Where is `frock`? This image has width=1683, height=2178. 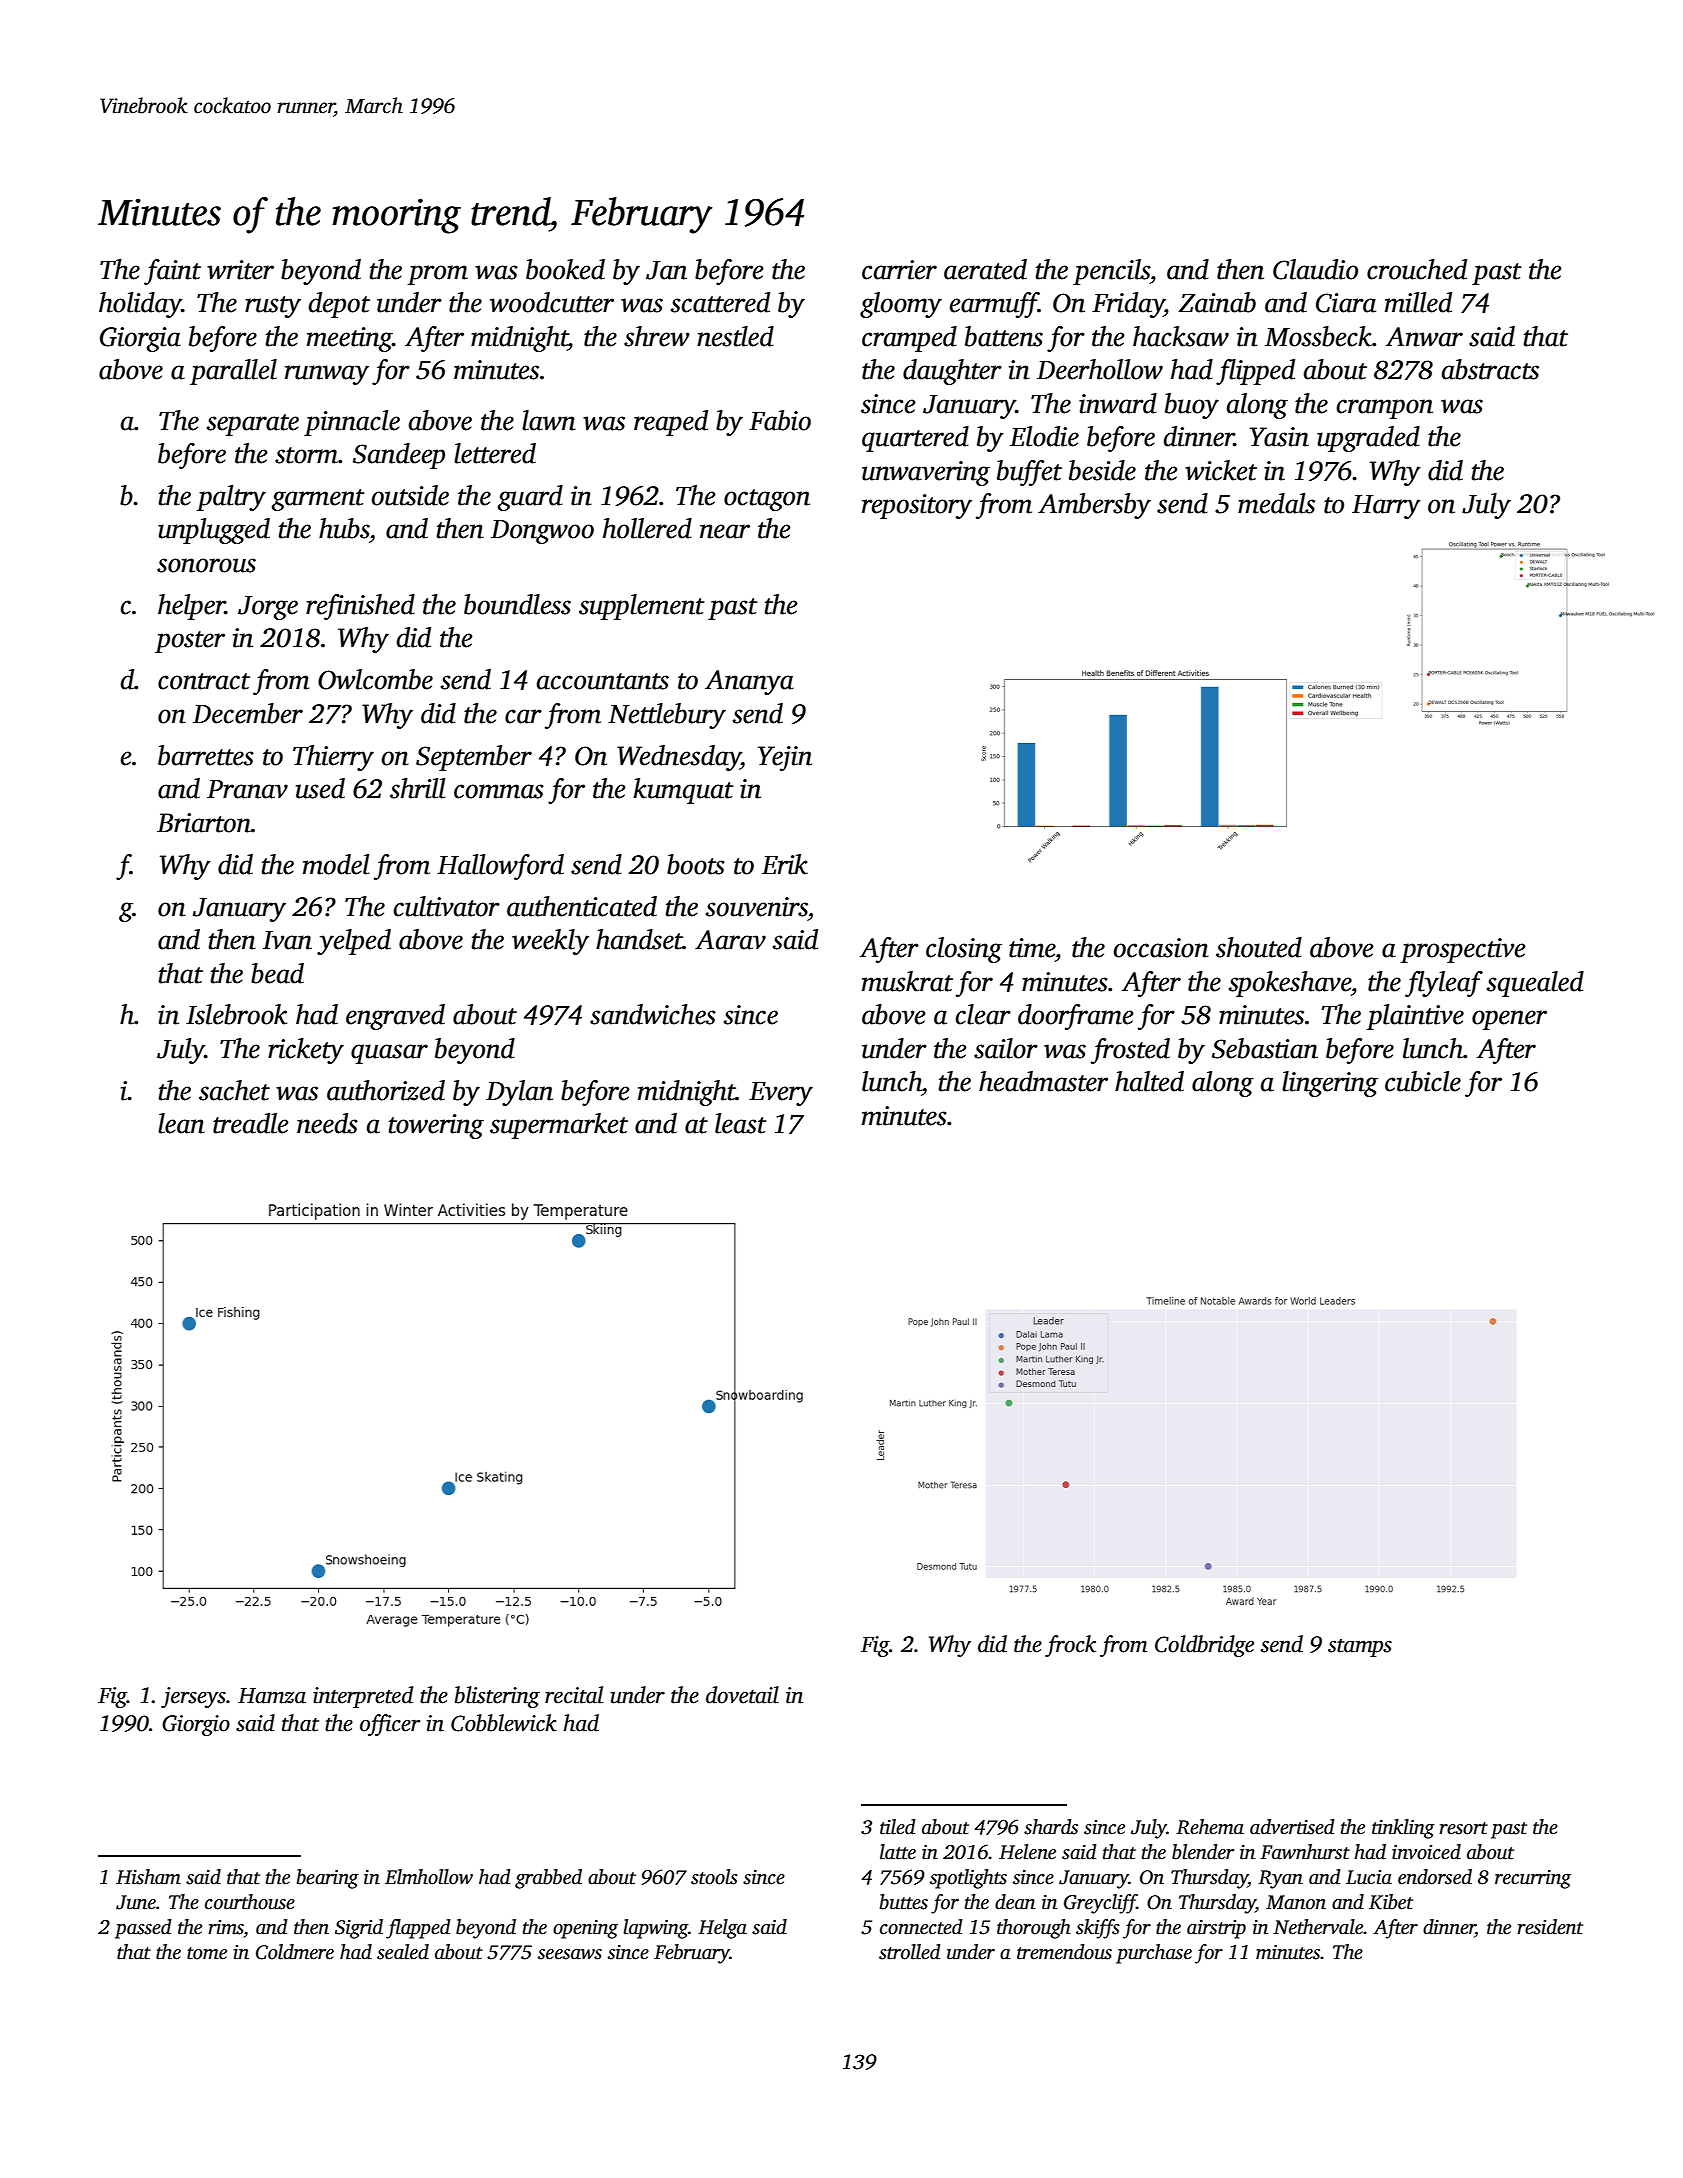 frock is located at coordinates (1070, 1646).
